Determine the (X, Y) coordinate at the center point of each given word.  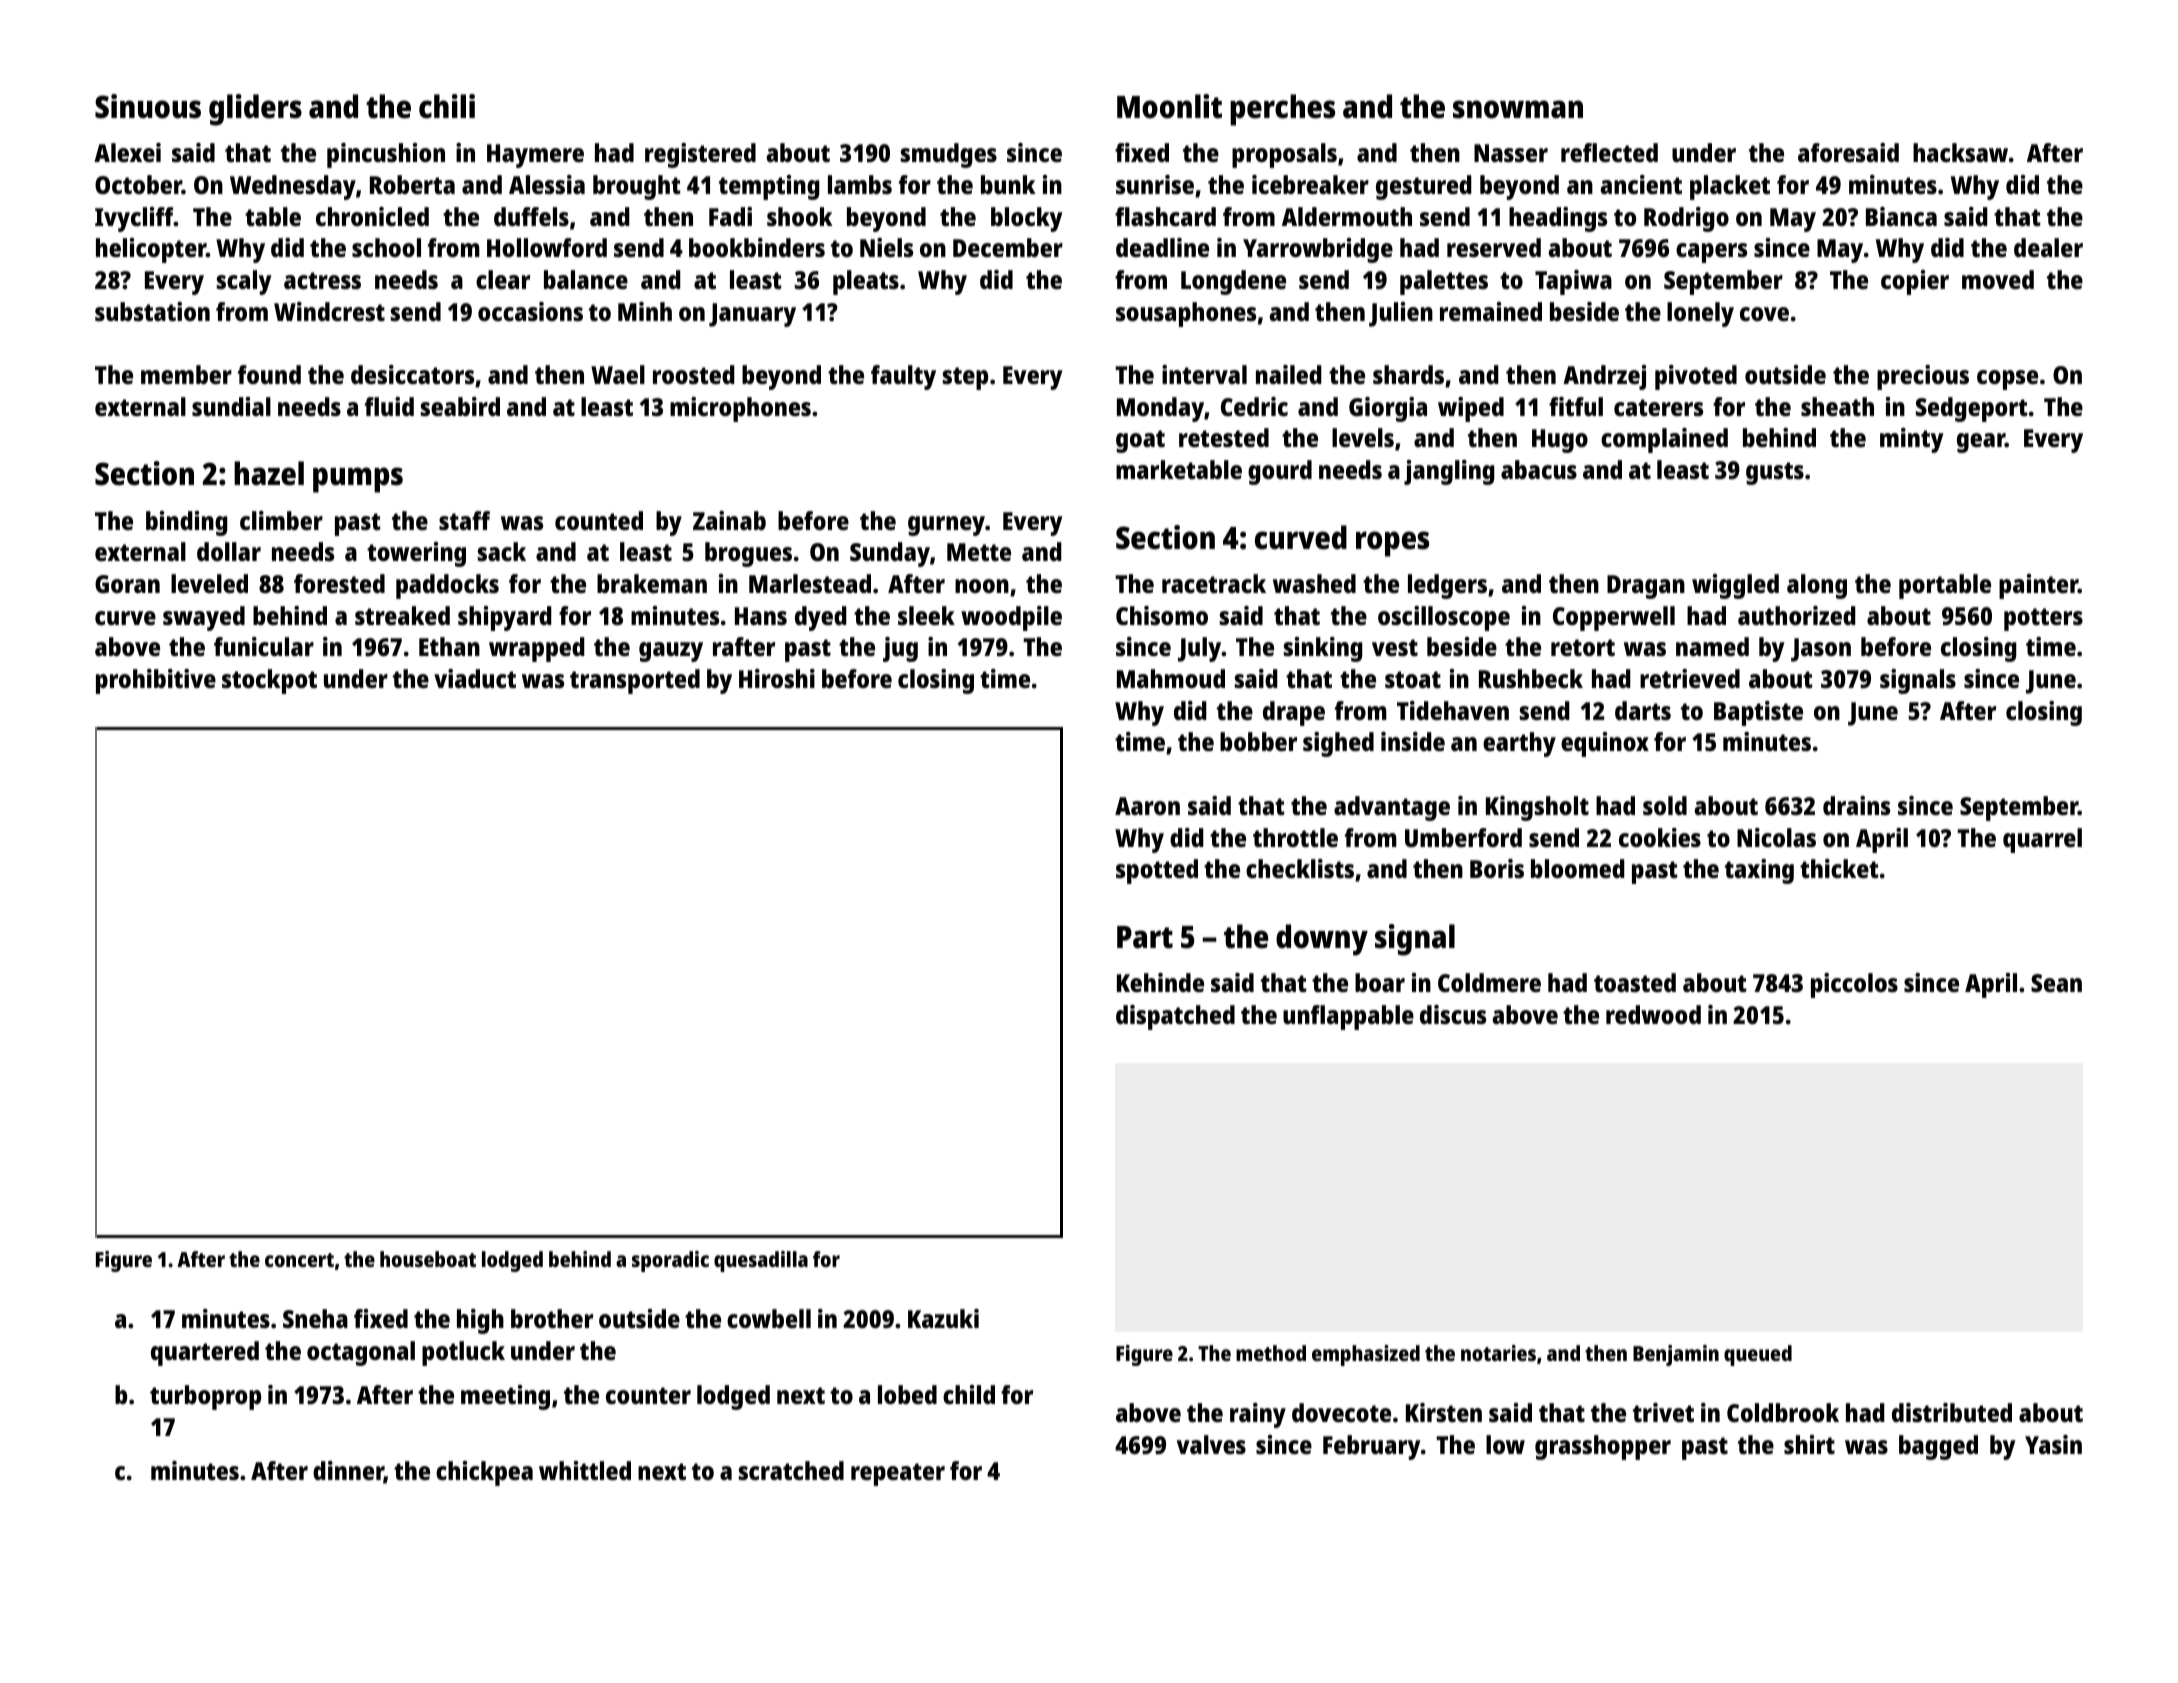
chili (447, 106)
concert (299, 1260)
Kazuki (943, 1318)
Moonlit (1169, 106)
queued (1758, 1355)
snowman (1518, 109)
